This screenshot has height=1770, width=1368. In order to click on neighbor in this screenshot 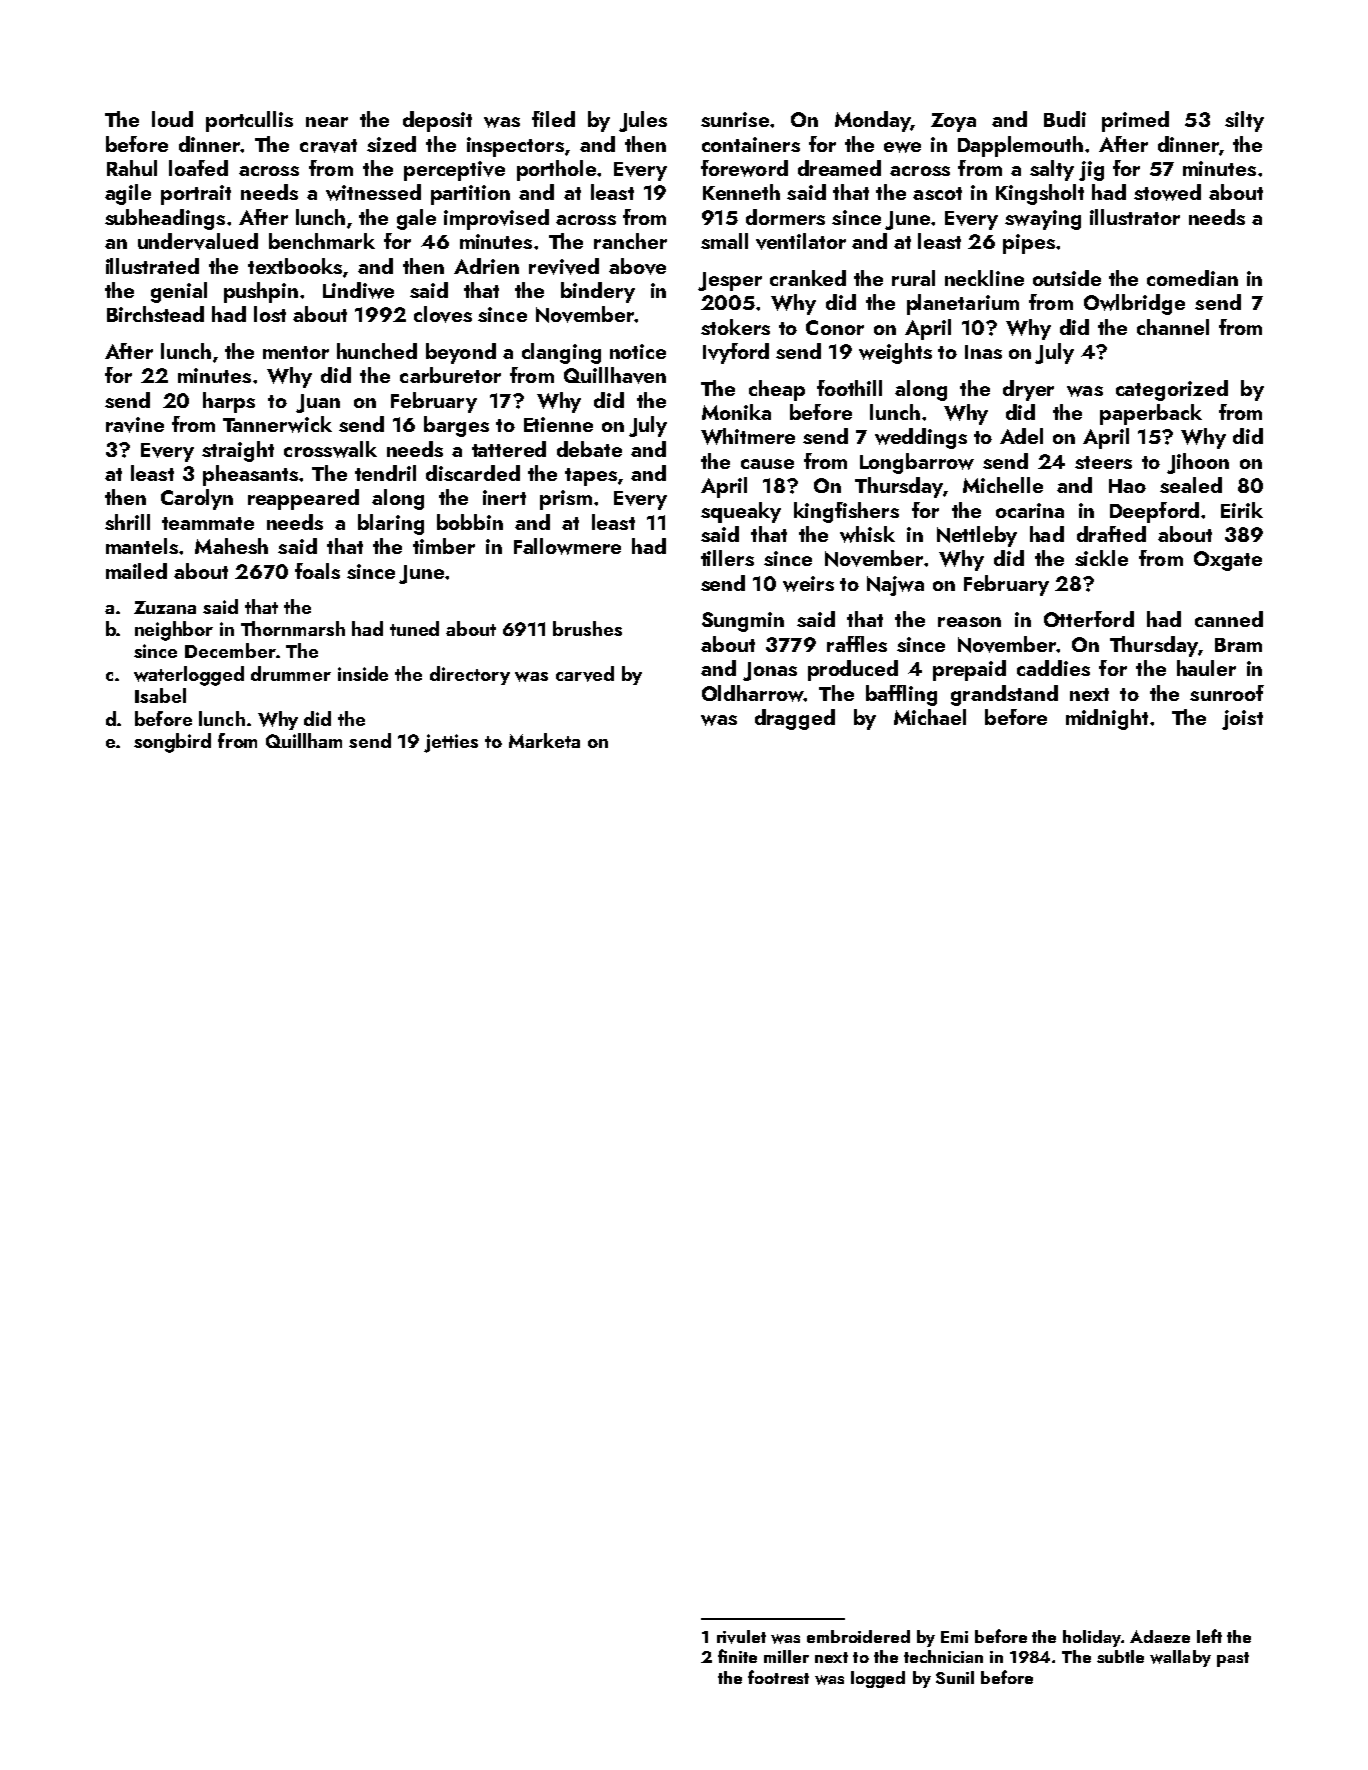, I will do `click(174, 631)`.
